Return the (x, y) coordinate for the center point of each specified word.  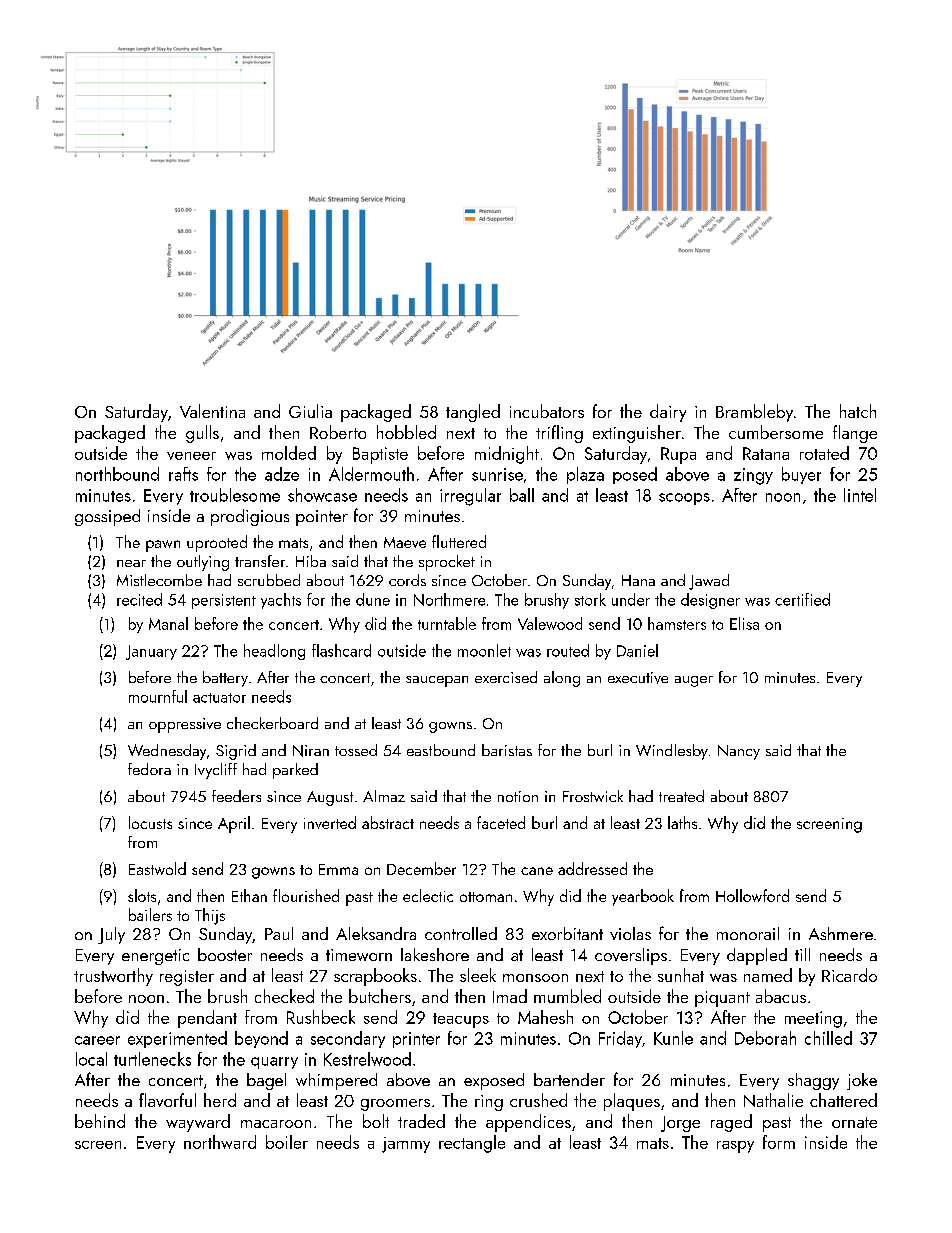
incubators (547, 411)
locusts (150, 822)
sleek (478, 975)
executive (638, 678)
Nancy (739, 752)
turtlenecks (152, 1059)
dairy (668, 413)
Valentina (212, 411)
